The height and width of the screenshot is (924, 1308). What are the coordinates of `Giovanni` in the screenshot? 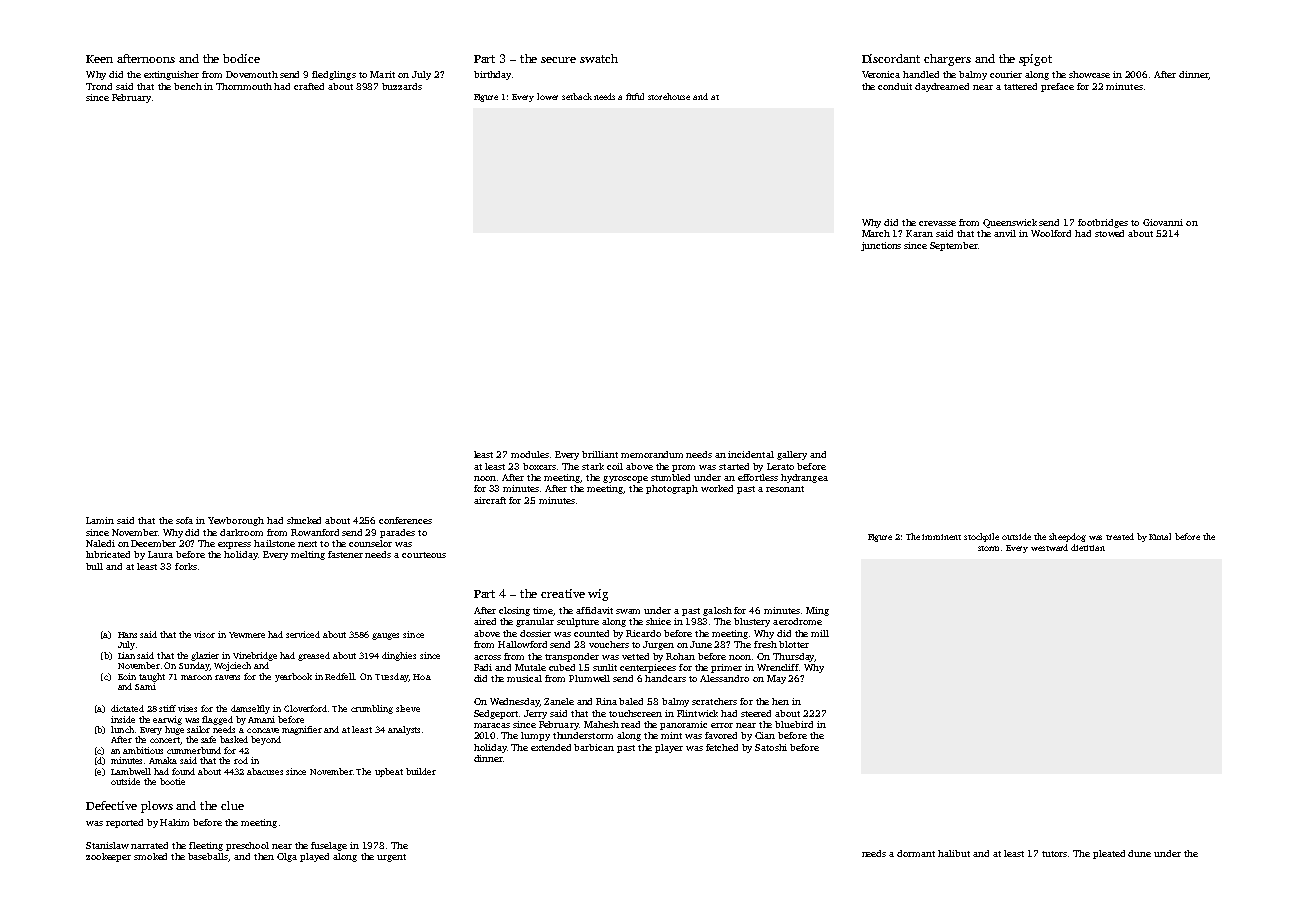 It's located at (1163, 222).
